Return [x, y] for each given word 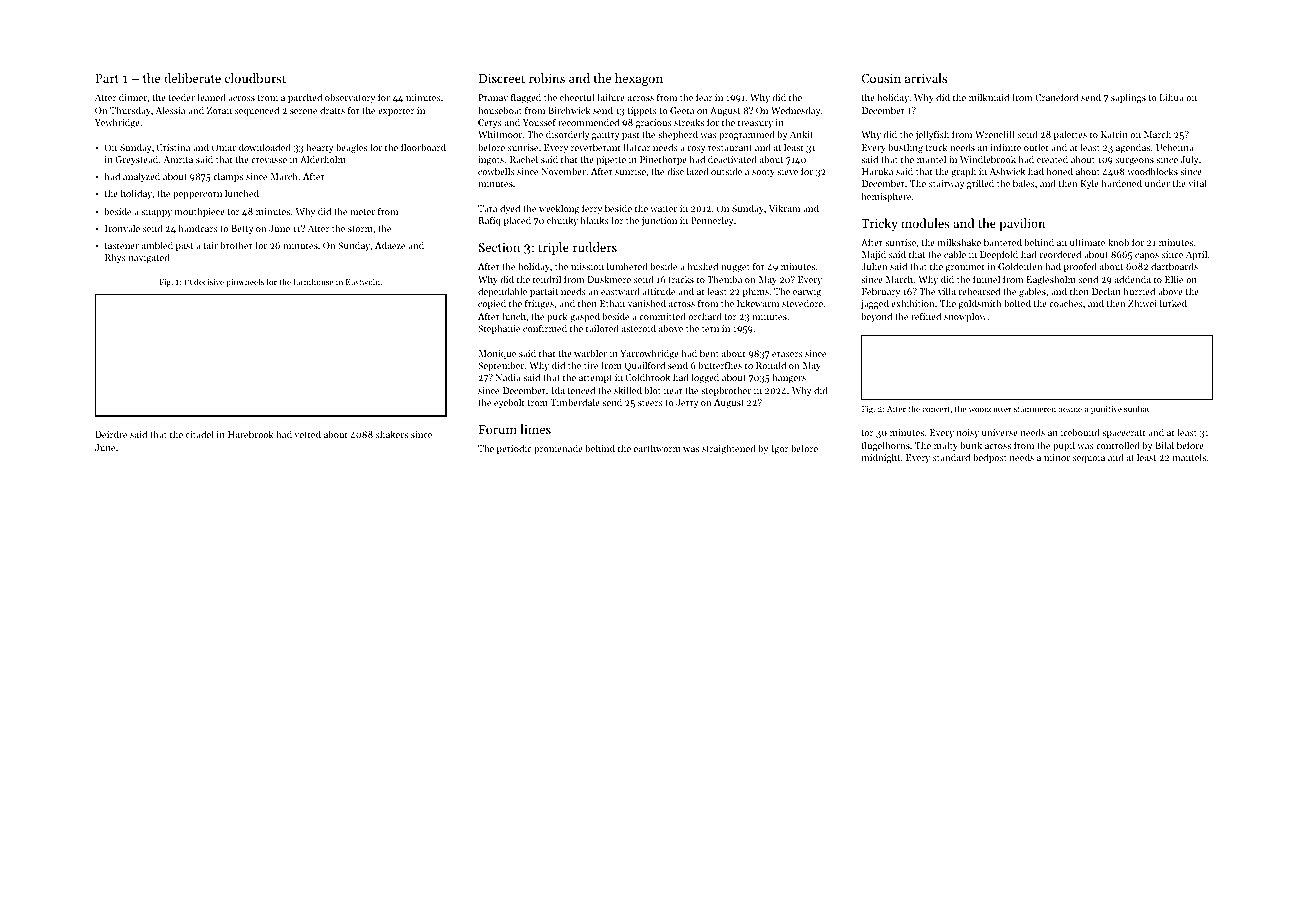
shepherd [678, 135]
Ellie [1174, 279]
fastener [122, 245]
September [501, 366]
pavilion [1022, 224]
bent [709, 353]
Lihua [1172, 97]
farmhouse [314, 281]
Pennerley [712, 221]
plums [756, 292]
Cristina [173, 147]
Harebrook [251, 434]
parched [305, 98]
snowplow [965, 317]
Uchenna [1175, 147]
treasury [755, 124]
